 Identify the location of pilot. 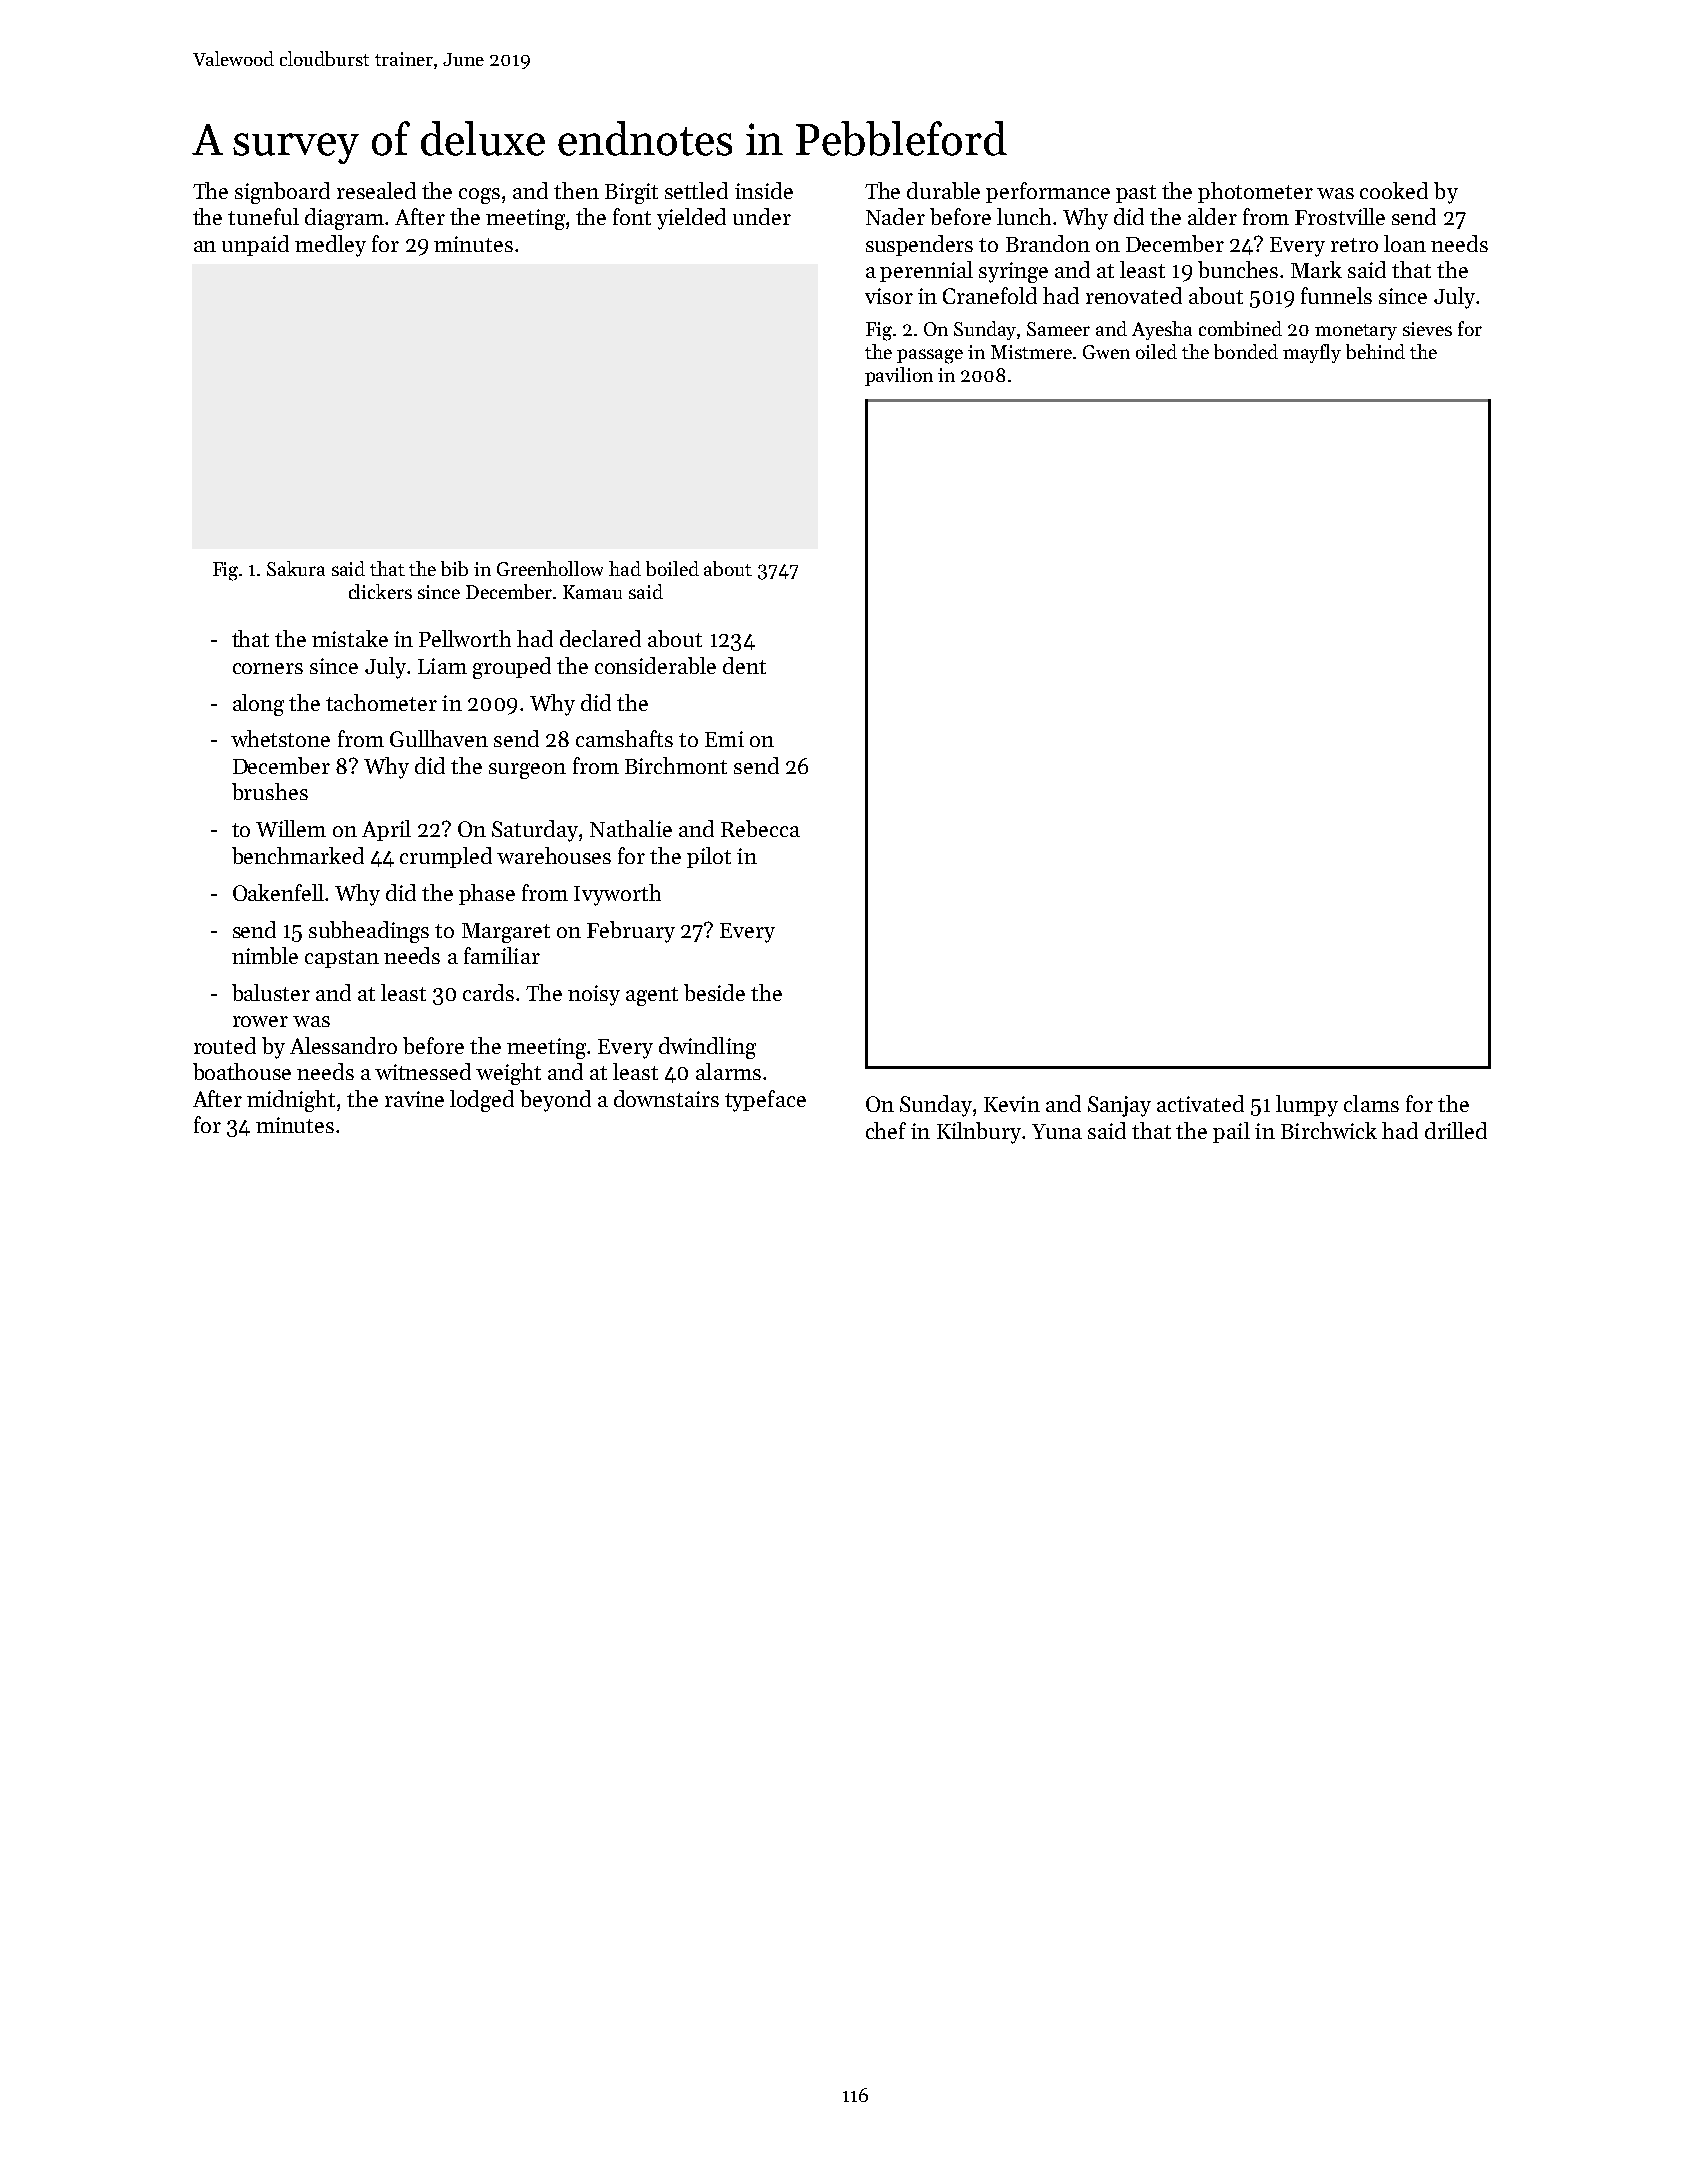
(709, 857).
